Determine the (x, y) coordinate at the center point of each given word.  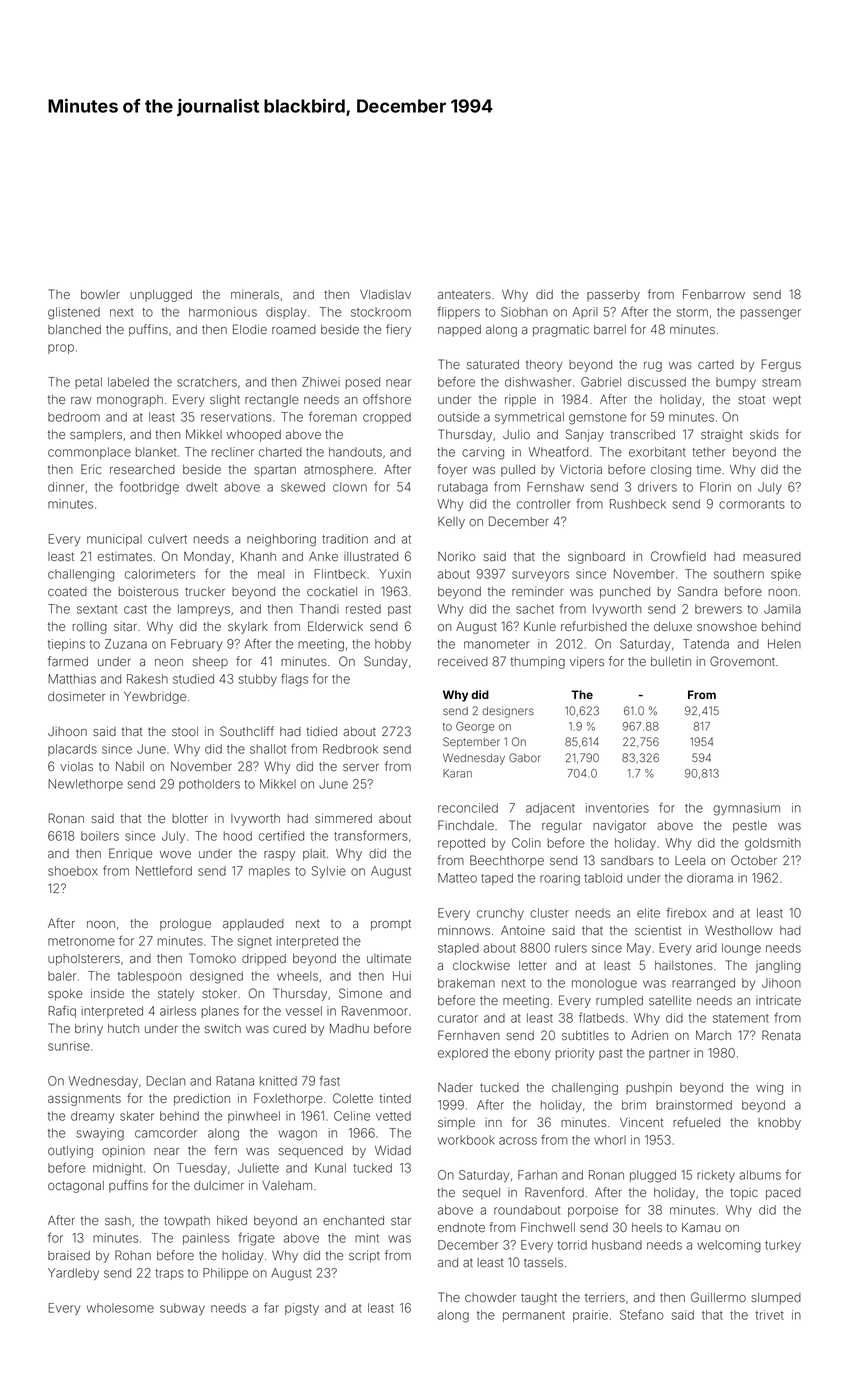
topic (744, 1194)
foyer (452, 470)
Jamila (782, 609)
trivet (770, 1315)
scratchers (207, 382)
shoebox (73, 871)
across (518, 1141)
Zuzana (126, 644)
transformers (371, 835)
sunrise (69, 1046)
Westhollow (739, 930)
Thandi (319, 609)
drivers (657, 487)
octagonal (76, 1187)
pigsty (302, 1309)
